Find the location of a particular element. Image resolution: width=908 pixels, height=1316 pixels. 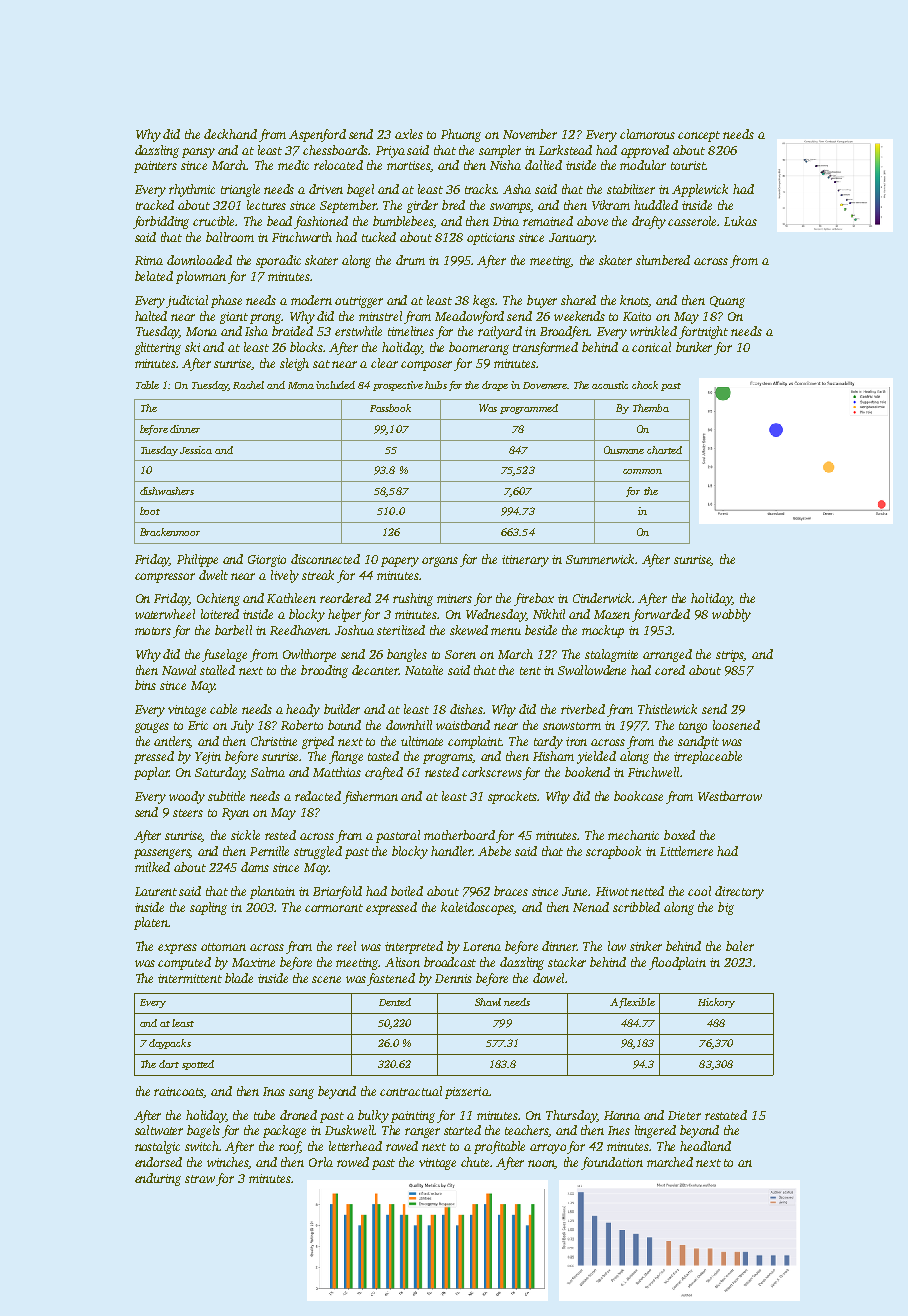

restated is located at coordinates (726, 1115).
